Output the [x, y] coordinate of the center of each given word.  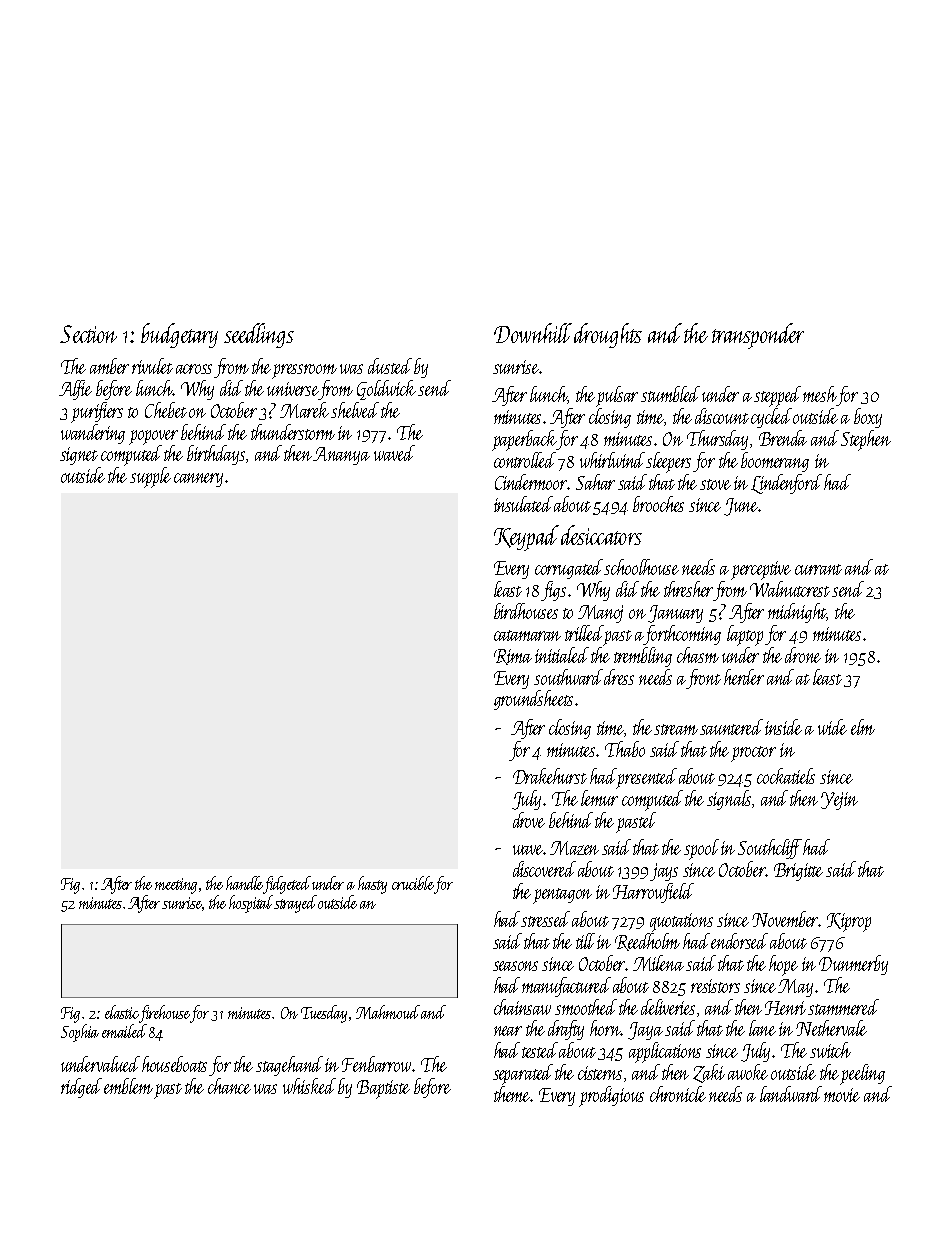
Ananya [342, 456]
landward [791, 1094]
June [741, 507]
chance [229, 1086]
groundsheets [533, 700]
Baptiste [383, 1089]
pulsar [617, 396]
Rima [513, 657]
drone [803, 655]
